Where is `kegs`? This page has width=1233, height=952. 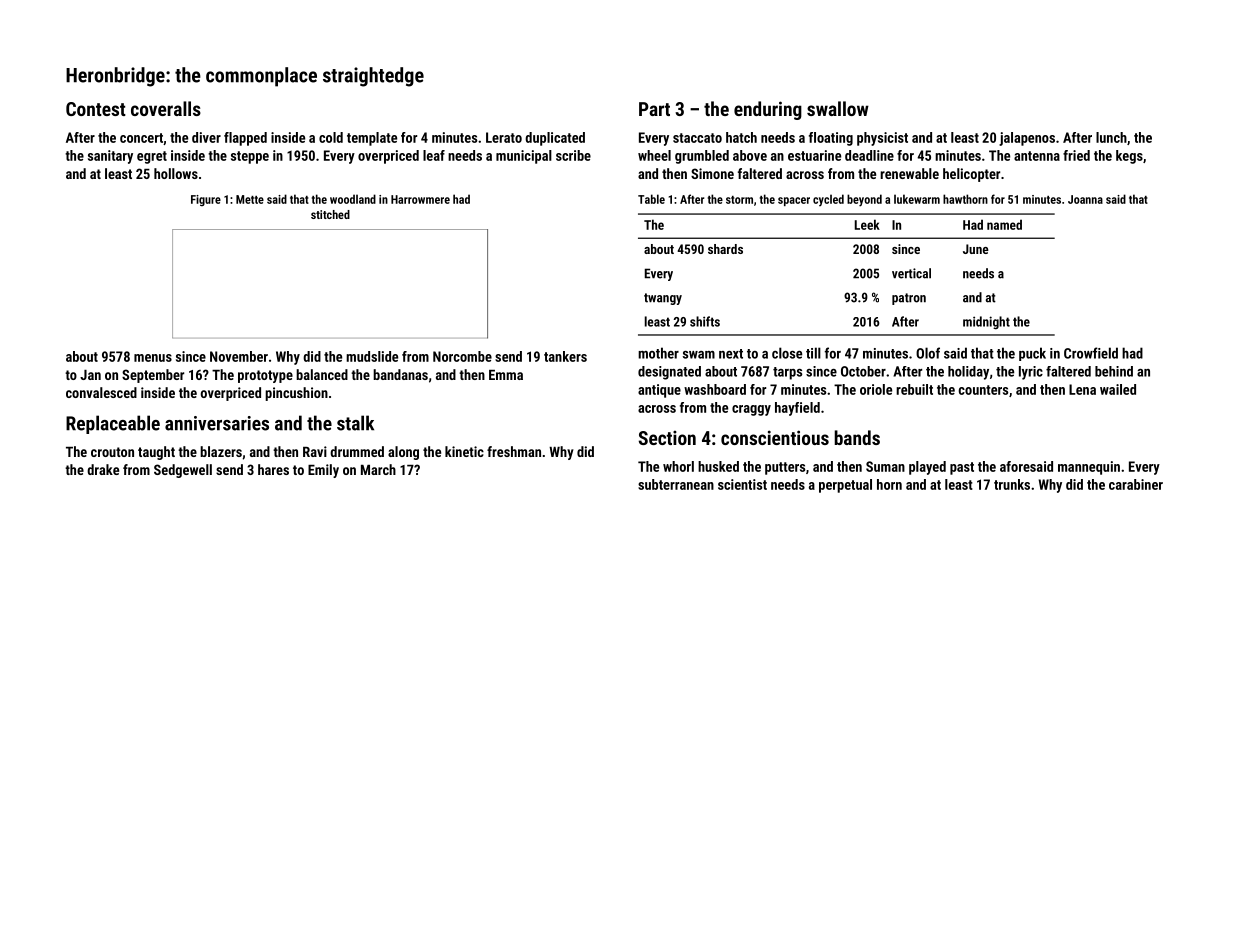 kegs is located at coordinates (1129, 157).
